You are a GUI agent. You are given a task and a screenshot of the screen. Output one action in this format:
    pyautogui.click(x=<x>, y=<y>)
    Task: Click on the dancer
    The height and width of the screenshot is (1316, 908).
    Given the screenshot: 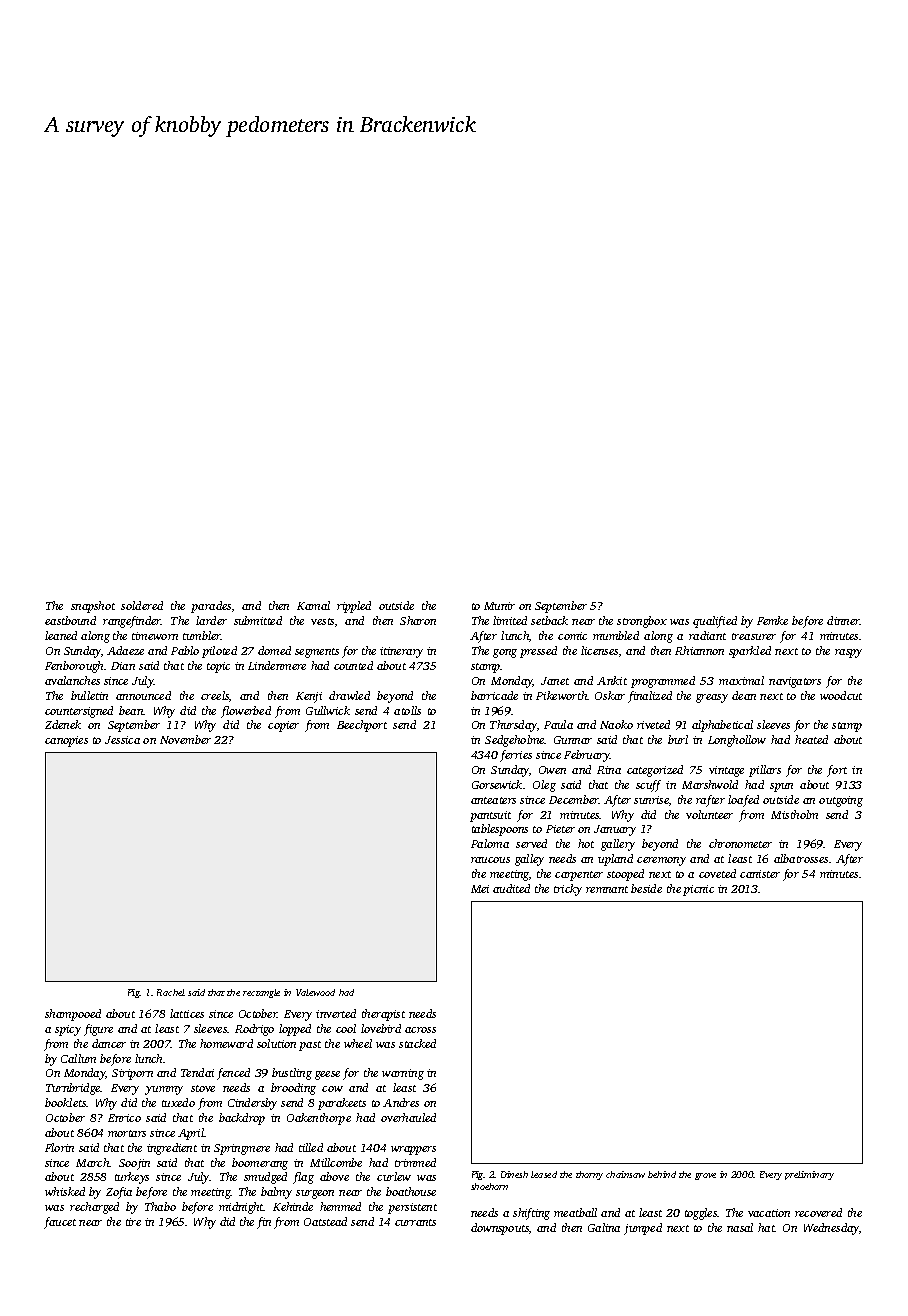 What is the action you would take?
    pyautogui.click(x=109, y=1043)
